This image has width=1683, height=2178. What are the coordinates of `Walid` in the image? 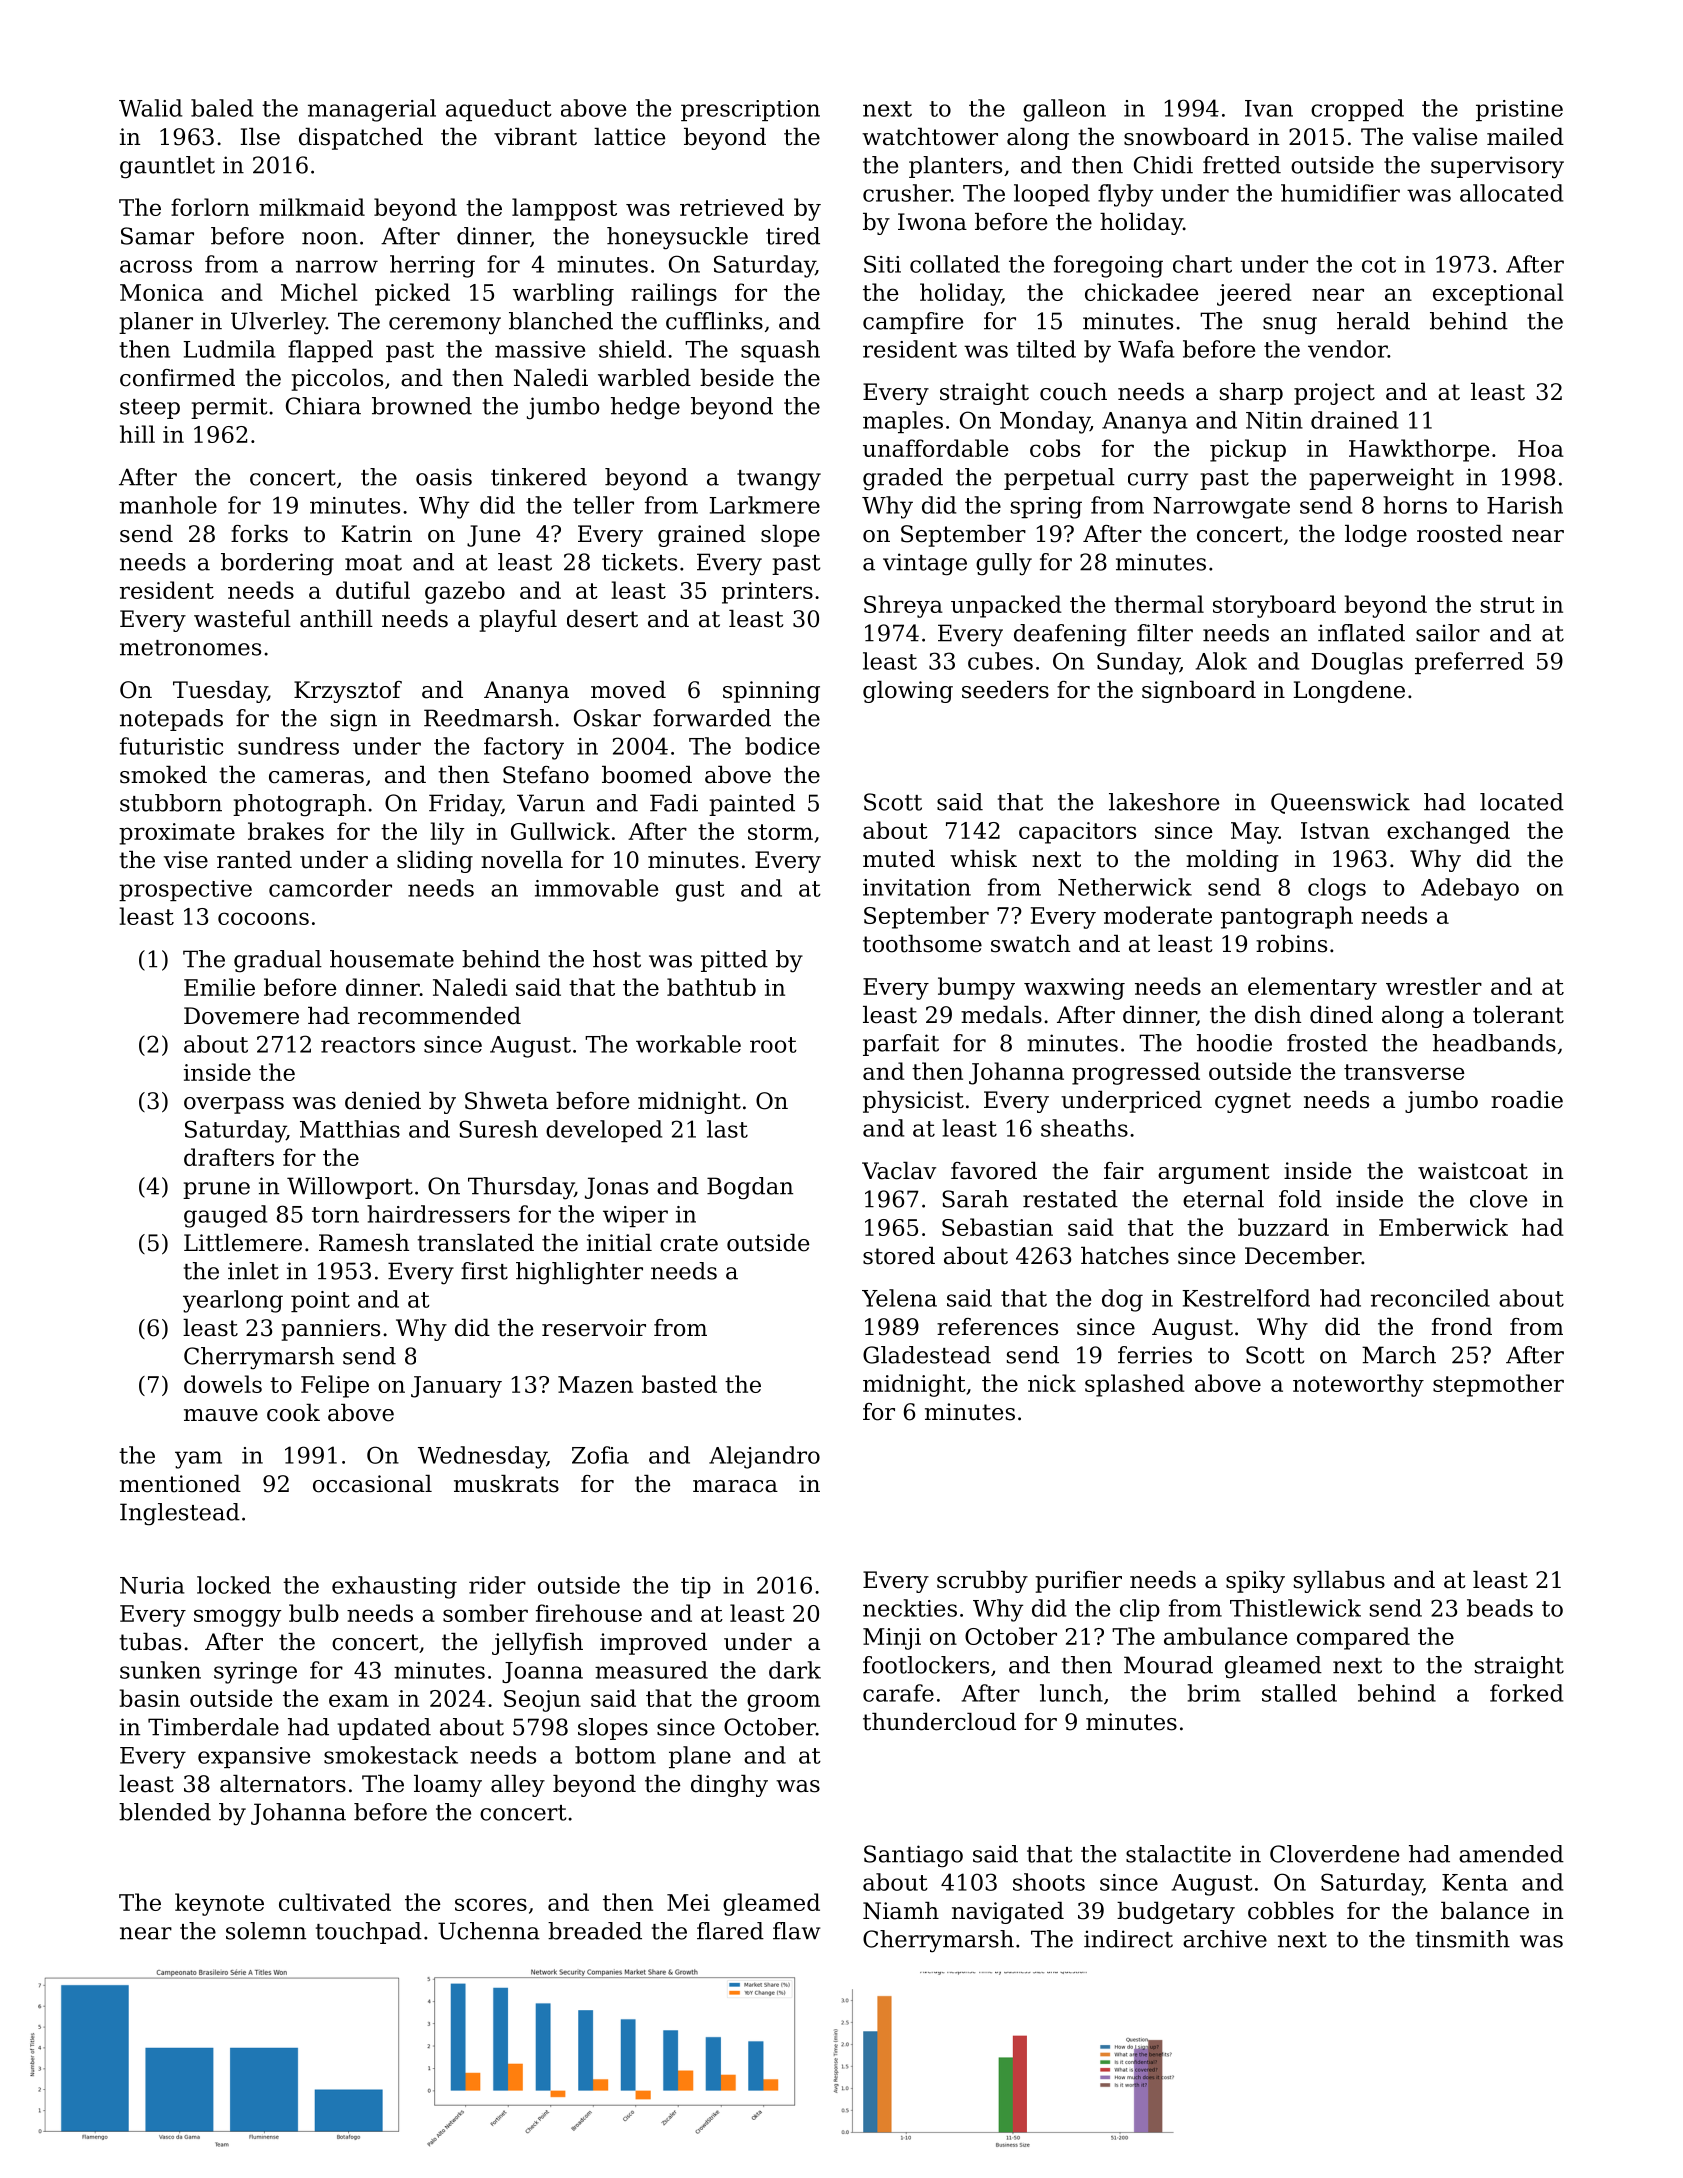 It's located at (150, 108).
